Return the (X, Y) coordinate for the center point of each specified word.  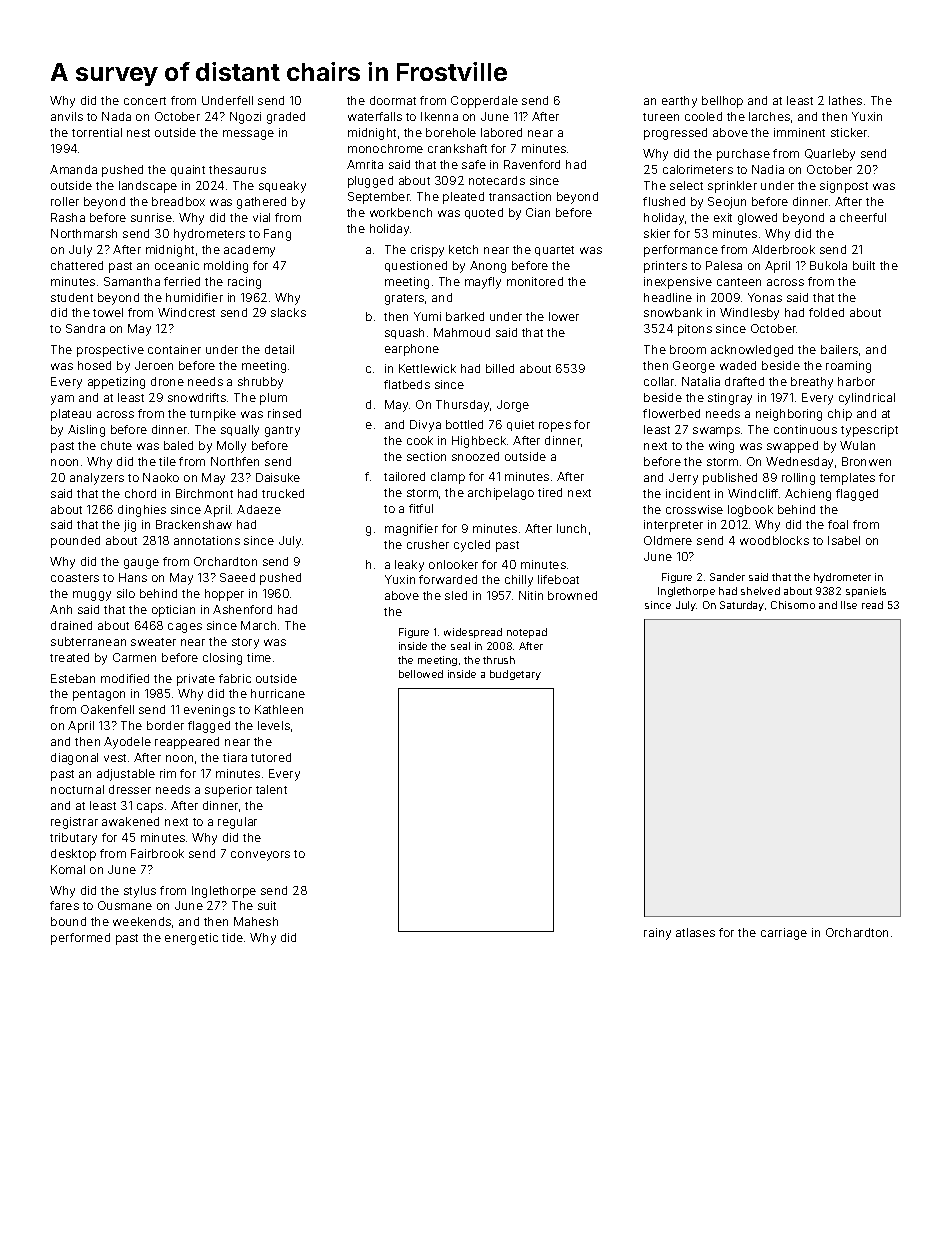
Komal (68, 869)
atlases (695, 932)
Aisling (86, 431)
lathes (845, 100)
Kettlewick (427, 368)
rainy (657, 934)
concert (145, 101)
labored (501, 132)
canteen (739, 282)
